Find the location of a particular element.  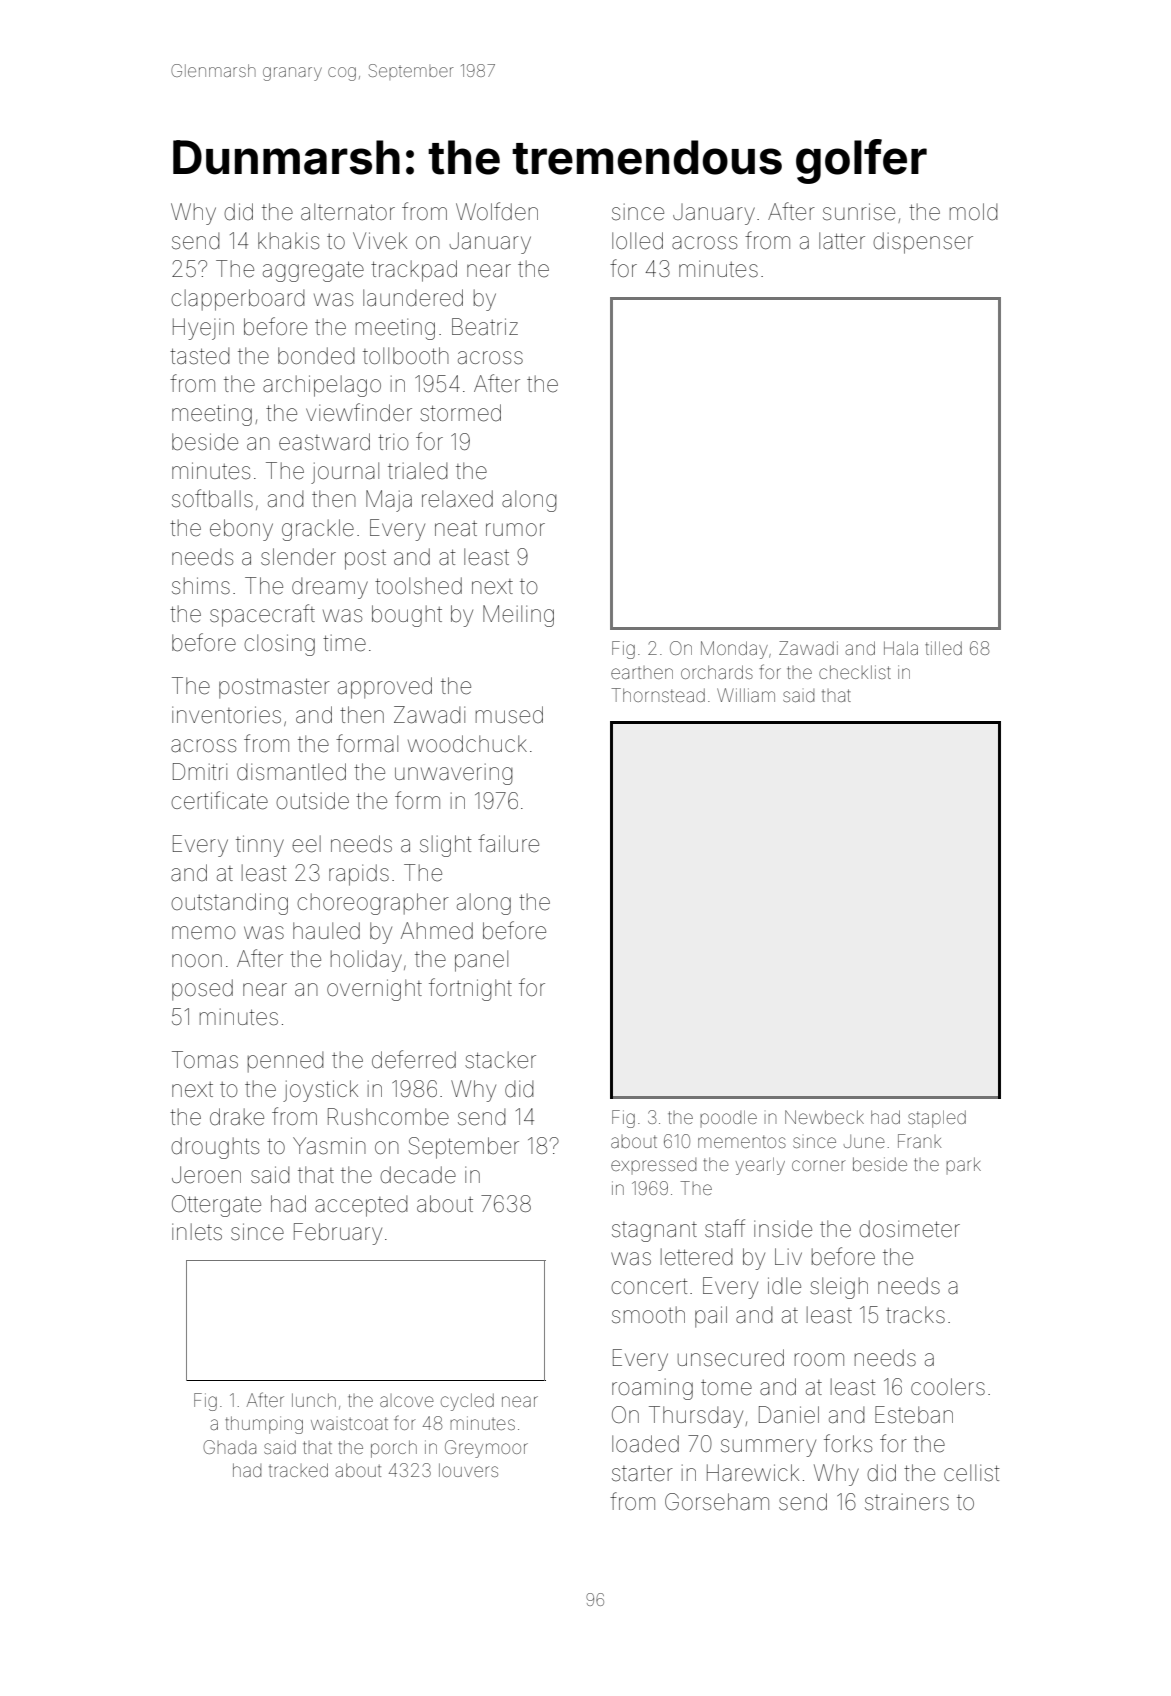

holiday is located at coordinates (366, 961).
